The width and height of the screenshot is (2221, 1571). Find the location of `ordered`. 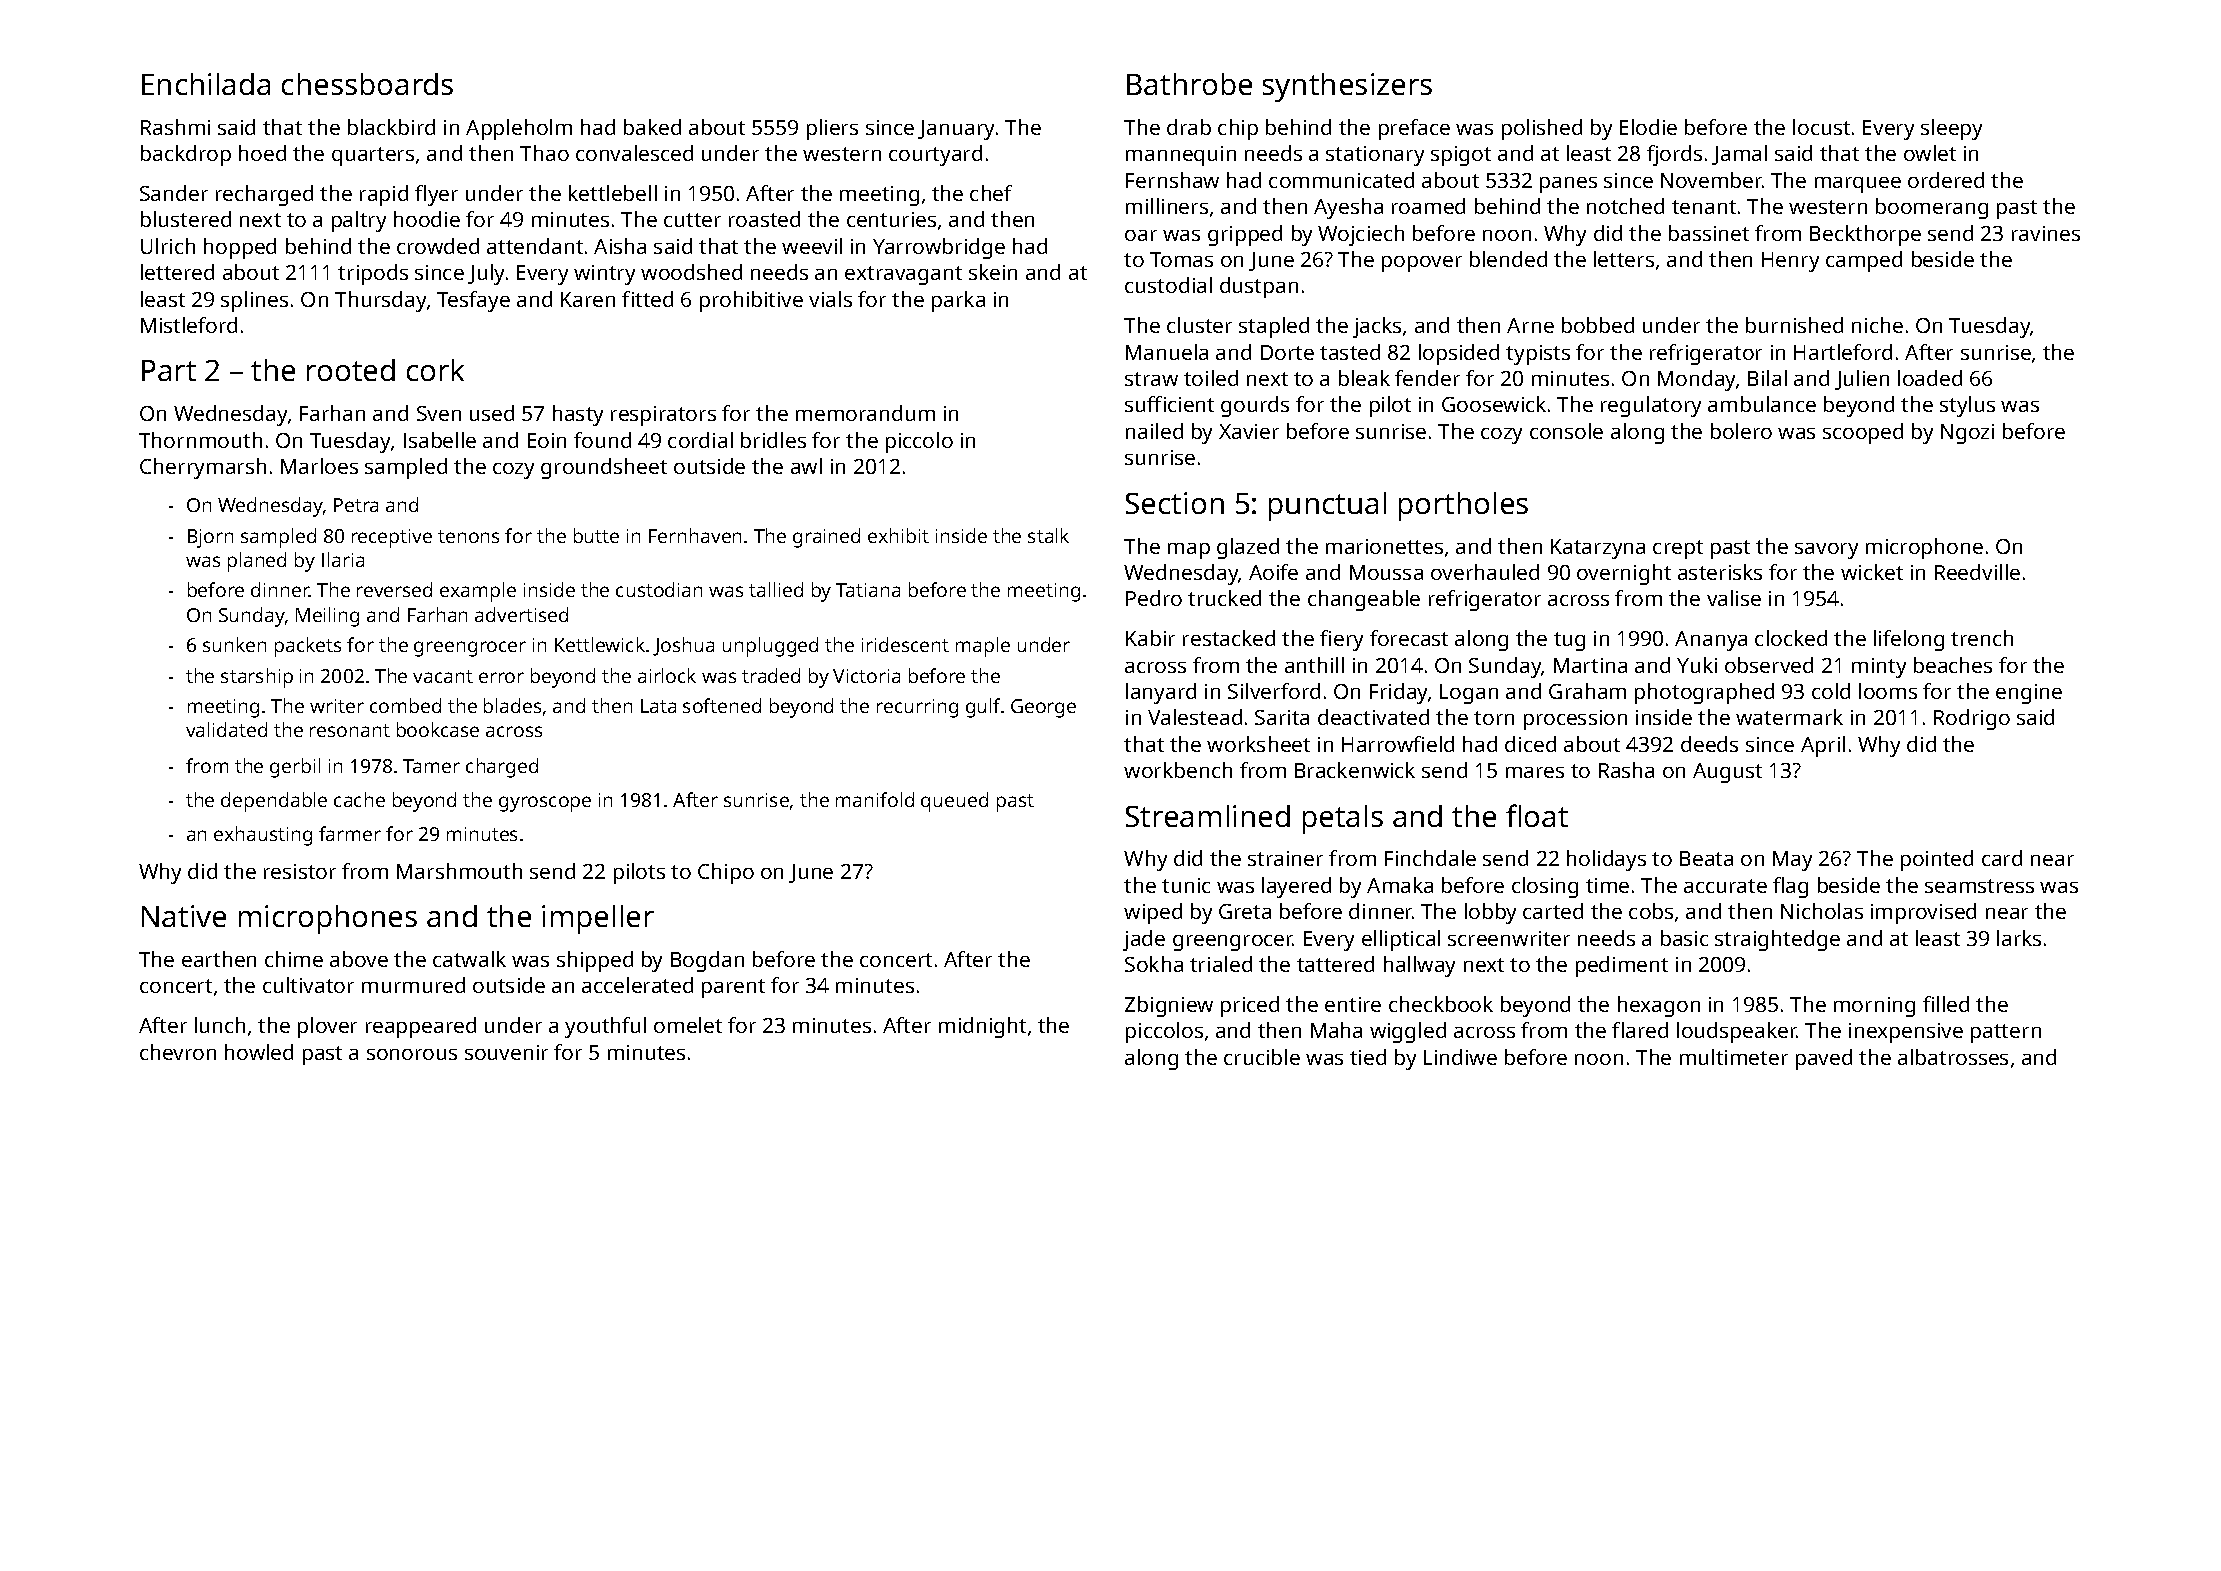

ordered is located at coordinates (1946, 180).
